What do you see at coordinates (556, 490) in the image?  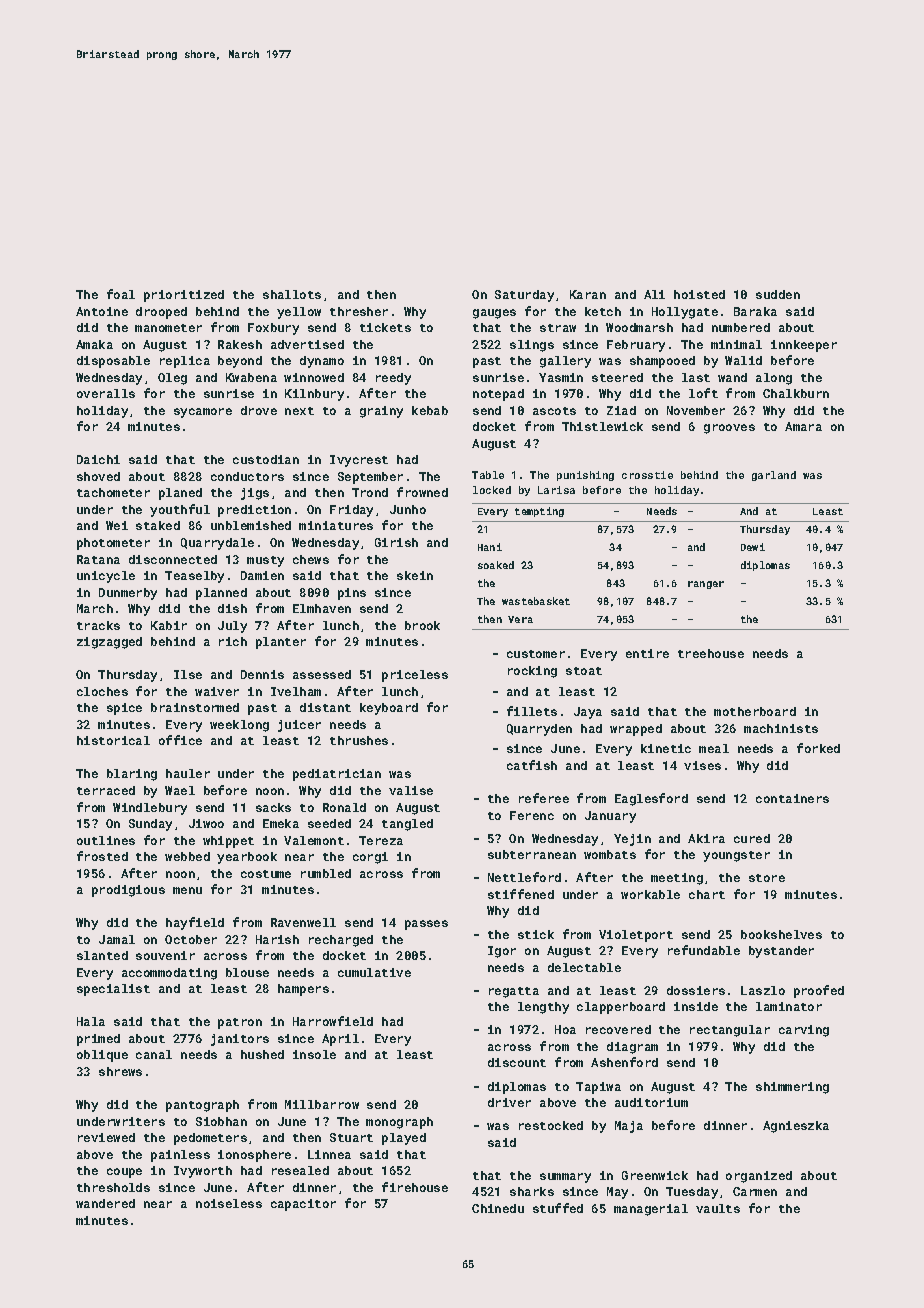 I see `Larisa` at bounding box center [556, 490].
